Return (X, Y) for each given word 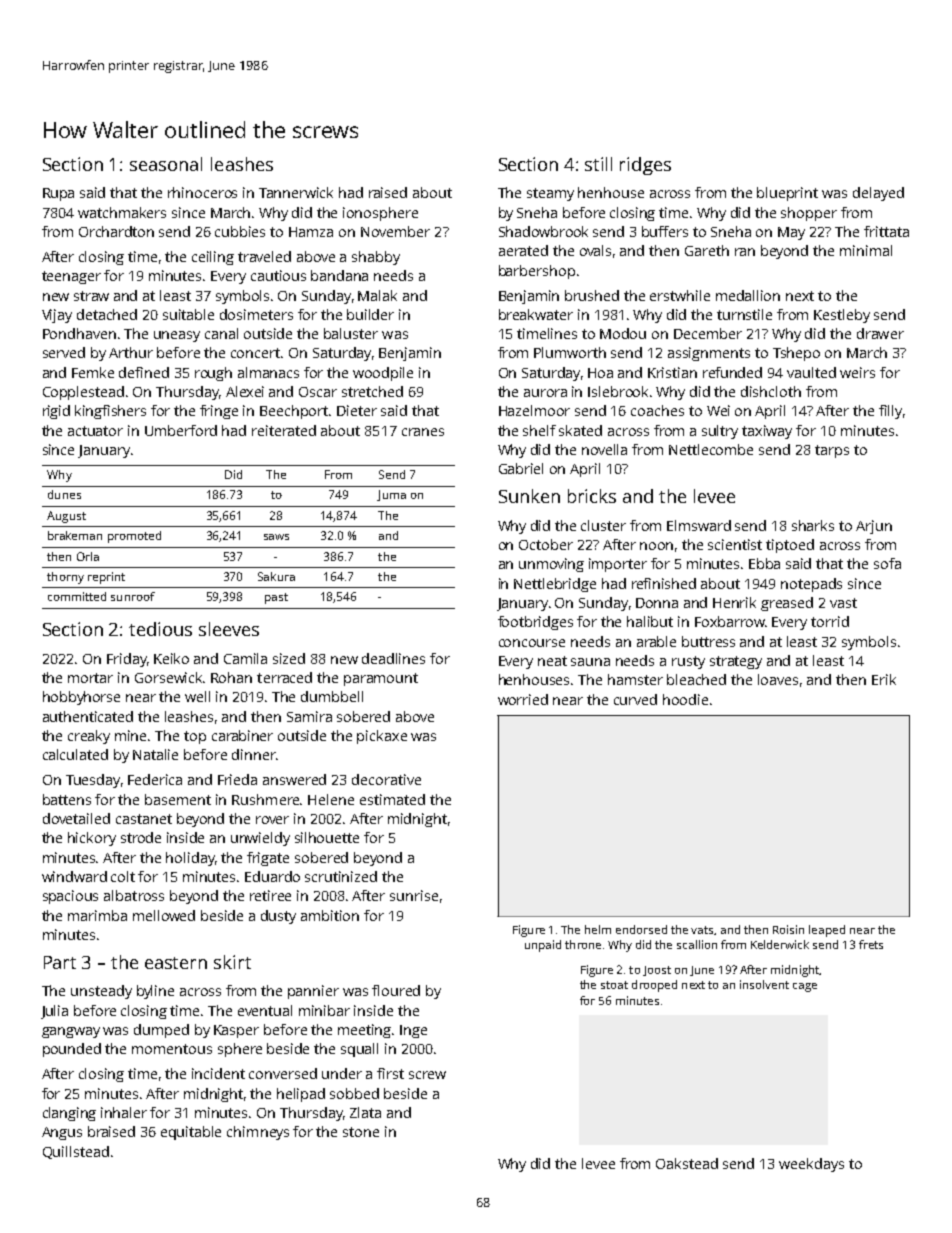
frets (871, 944)
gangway (71, 1032)
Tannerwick (296, 192)
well (197, 696)
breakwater (536, 314)
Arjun (874, 527)
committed (77, 596)
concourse (532, 643)
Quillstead (76, 1152)
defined (144, 372)
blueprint (787, 194)
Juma (391, 495)
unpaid (543, 946)
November (395, 231)
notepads (811, 585)
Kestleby (842, 316)
